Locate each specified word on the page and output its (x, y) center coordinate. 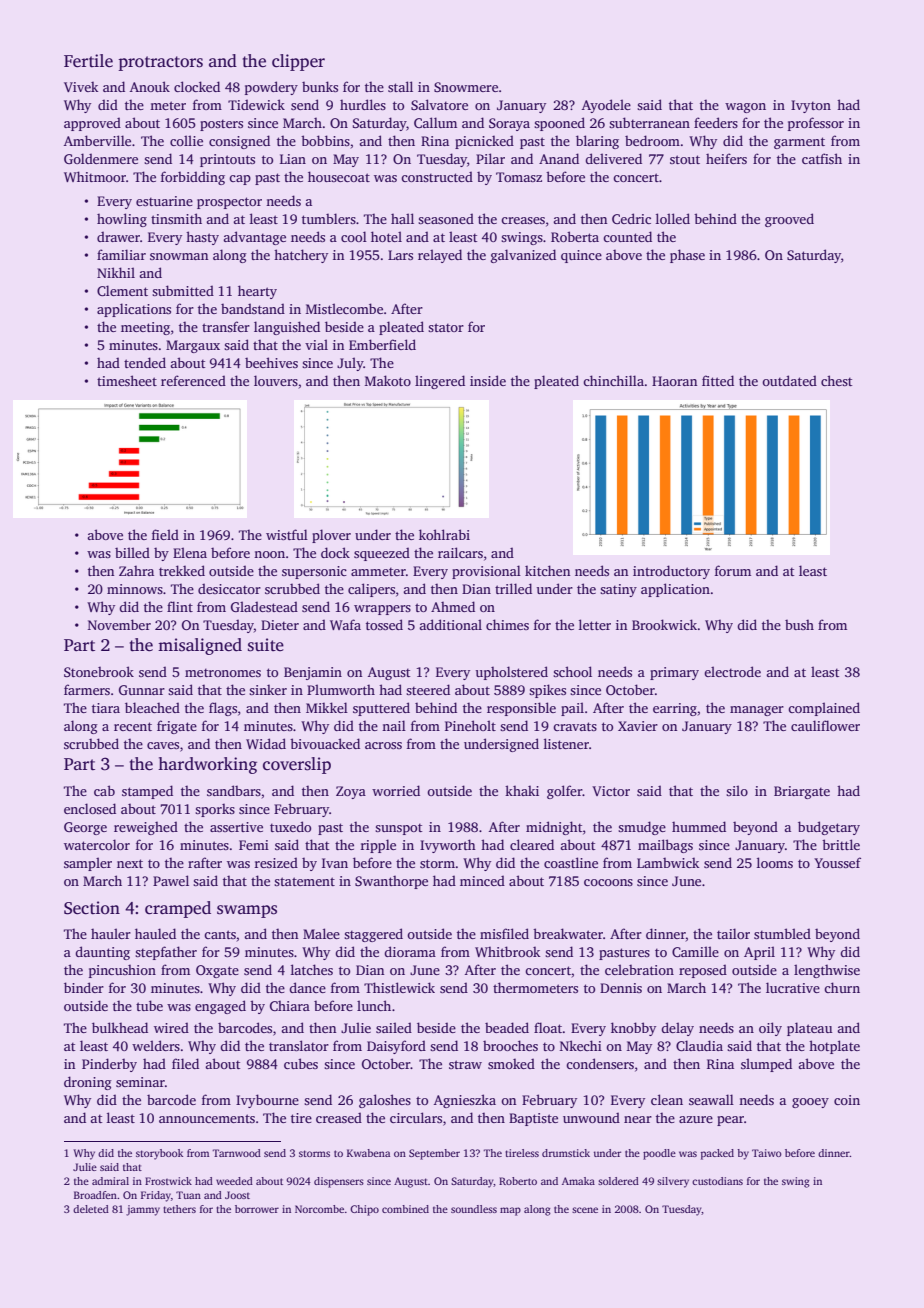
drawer (118, 236)
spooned (559, 124)
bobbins (325, 140)
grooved (789, 220)
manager (757, 711)
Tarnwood (236, 1153)
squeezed (382, 554)
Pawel (171, 880)
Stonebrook (99, 671)
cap (240, 180)
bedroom (652, 140)
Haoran (674, 381)
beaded (507, 1027)
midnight (554, 828)
